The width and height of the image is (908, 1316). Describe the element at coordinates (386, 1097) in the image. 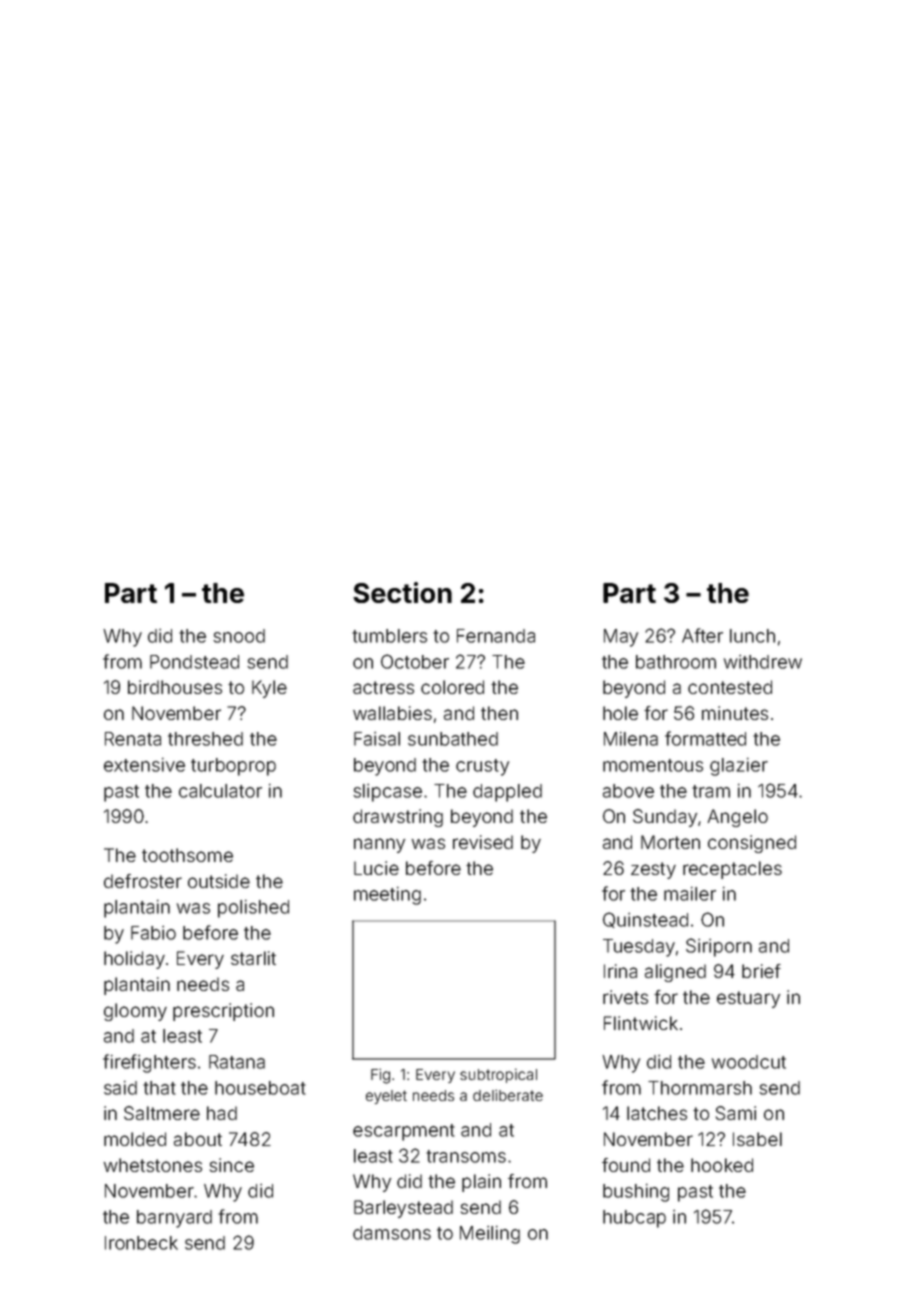

I see `eyelet` at that location.
